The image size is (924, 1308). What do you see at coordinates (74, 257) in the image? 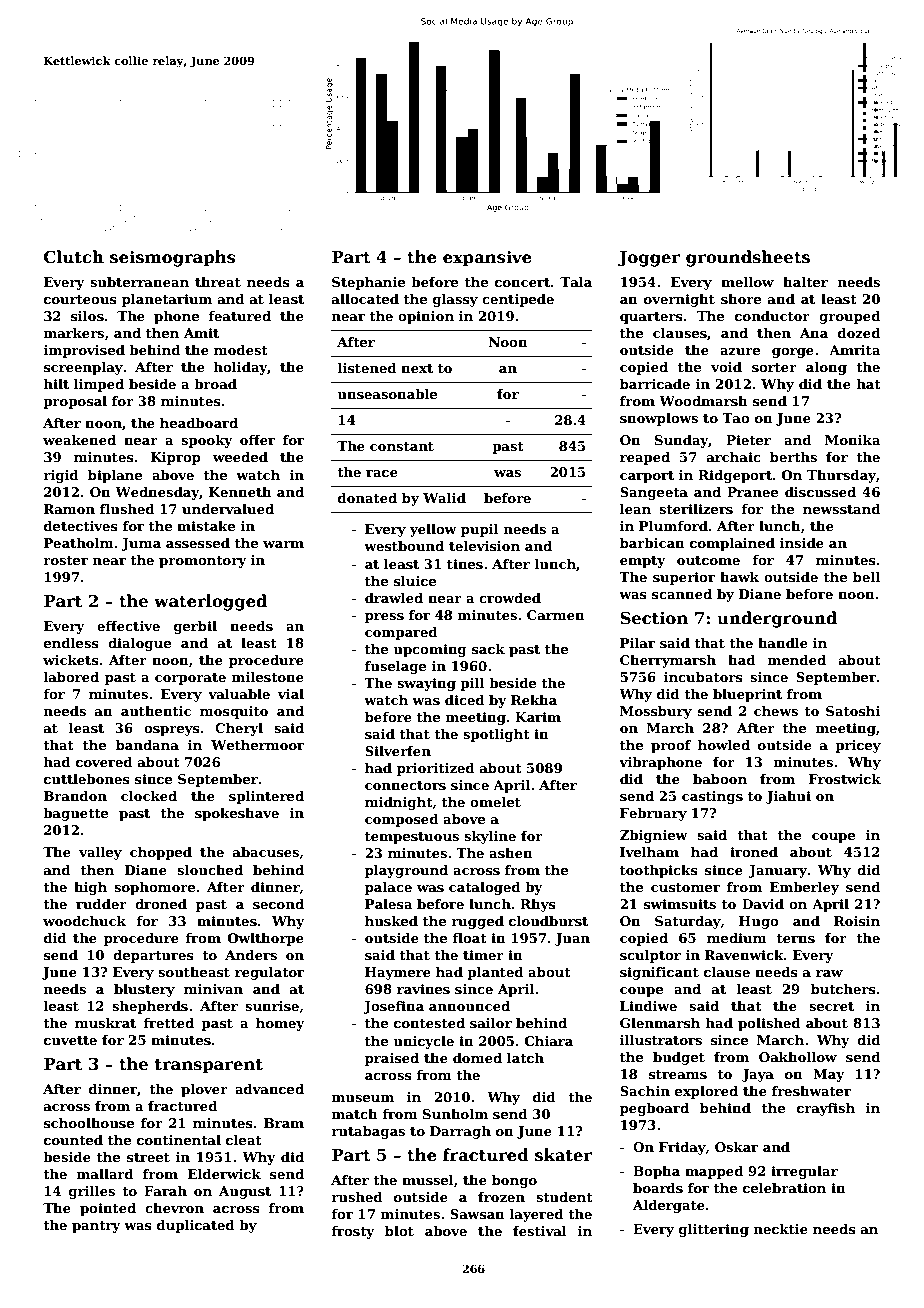
I see `Clutch` at bounding box center [74, 257].
